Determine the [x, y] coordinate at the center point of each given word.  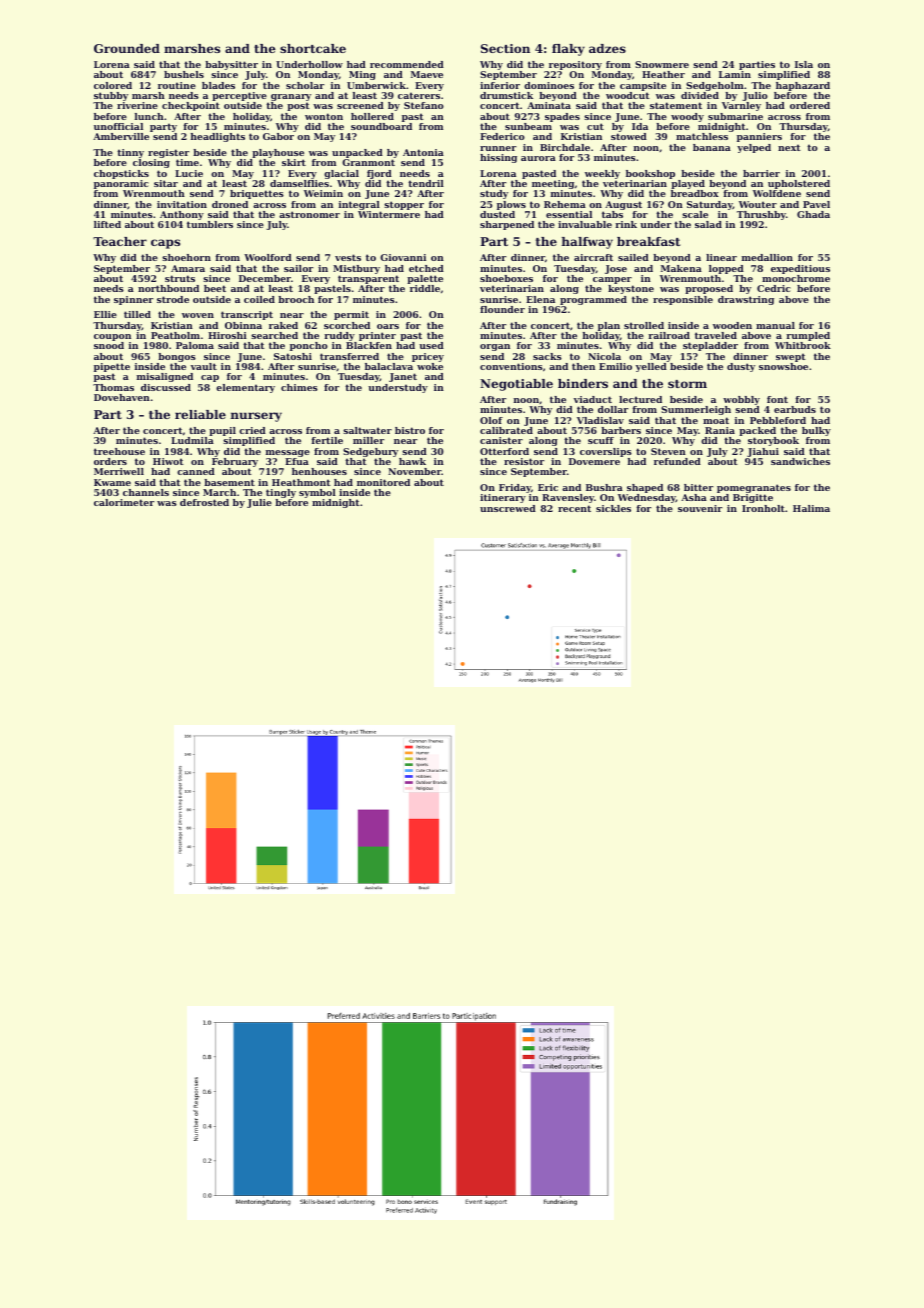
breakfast [648, 241]
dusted [497, 214]
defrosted [204, 502]
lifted [107, 224]
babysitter [231, 65]
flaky [568, 50]
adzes [607, 48]
